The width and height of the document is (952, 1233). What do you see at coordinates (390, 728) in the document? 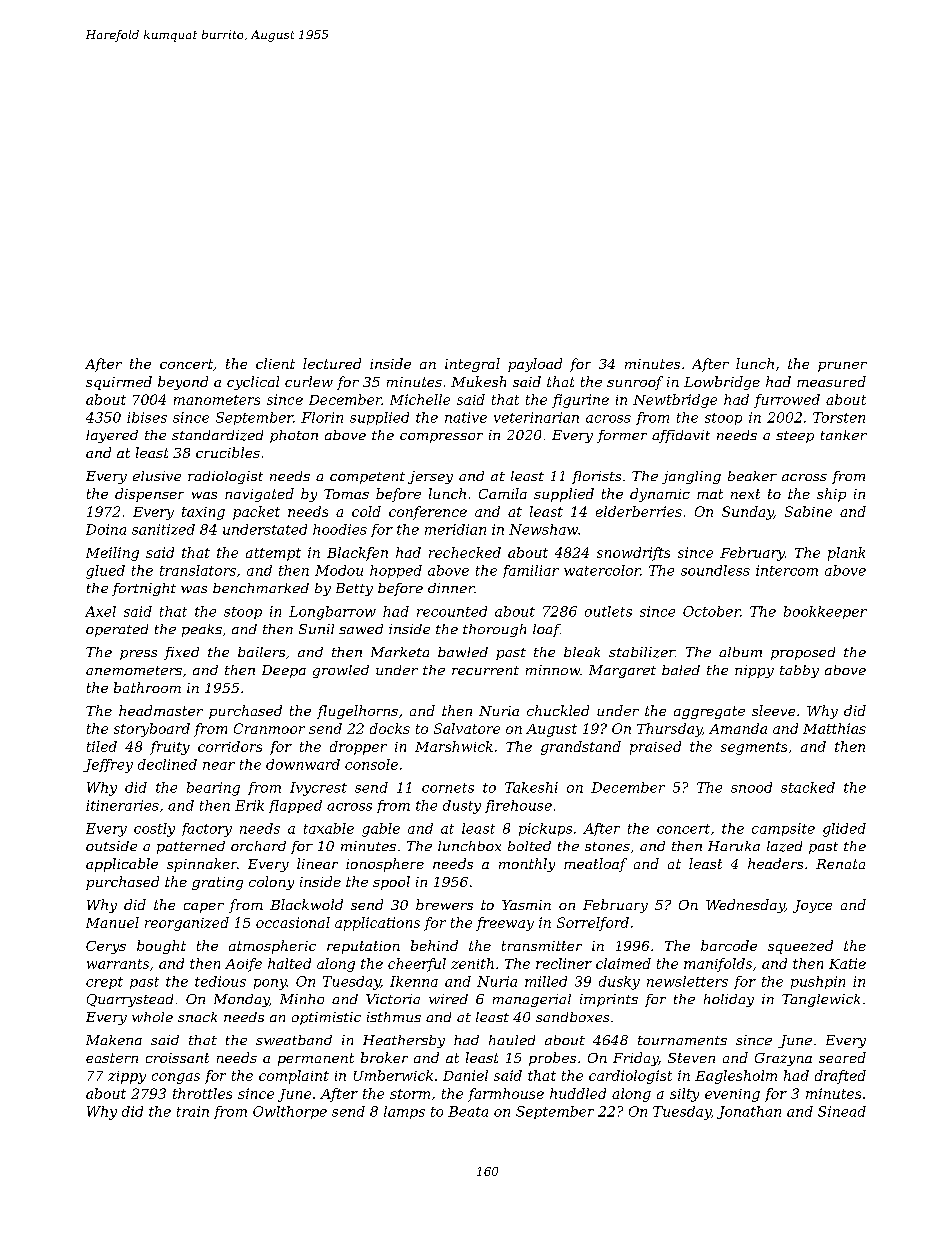
I see `docks` at bounding box center [390, 728].
